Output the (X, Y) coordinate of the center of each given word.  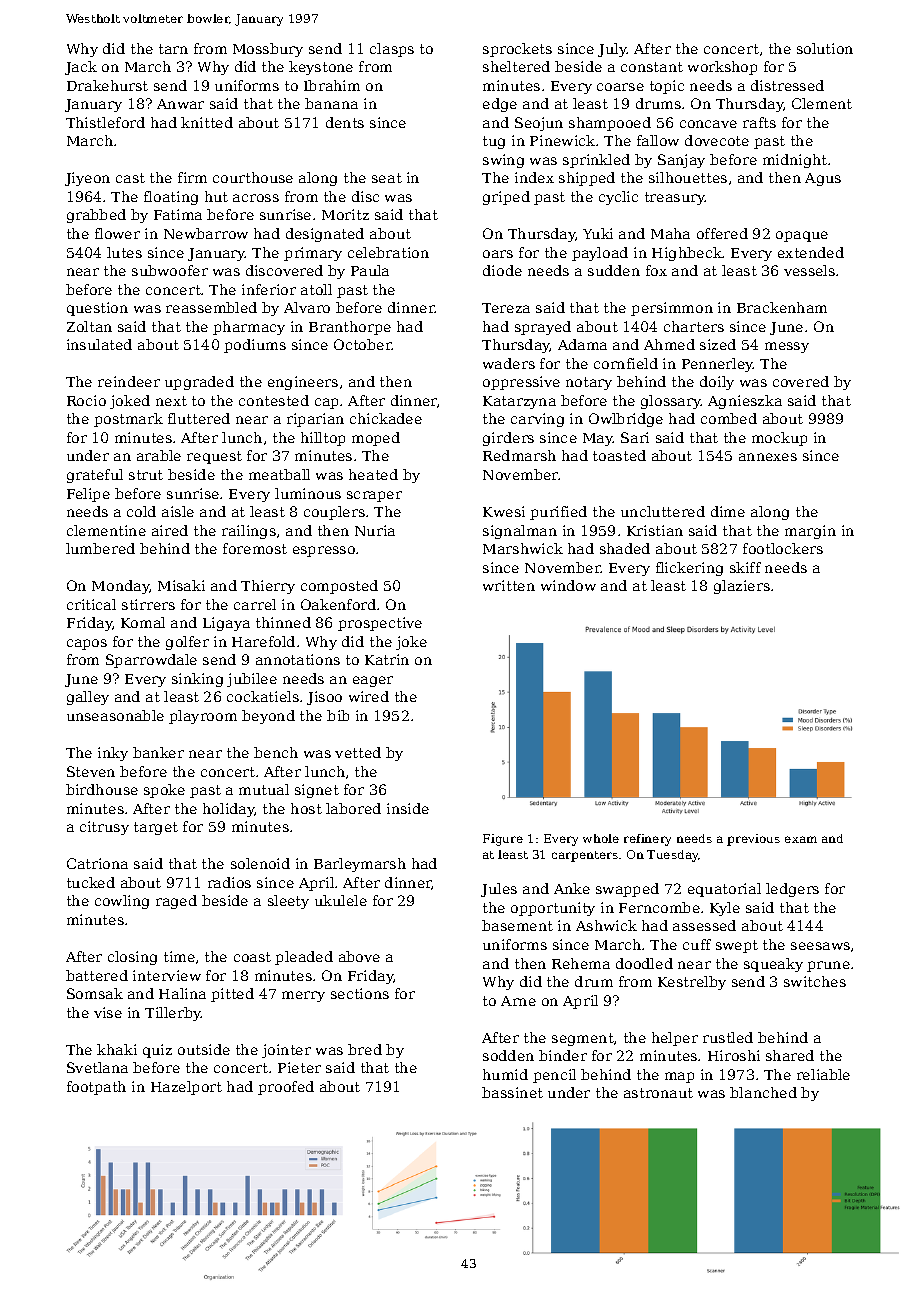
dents (345, 122)
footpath (96, 1088)
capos (87, 644)
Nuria (375, 530)
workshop (722, 68)
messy (787, 347)
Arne (518, 1001)
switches (815, 981)
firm (192, 177)
